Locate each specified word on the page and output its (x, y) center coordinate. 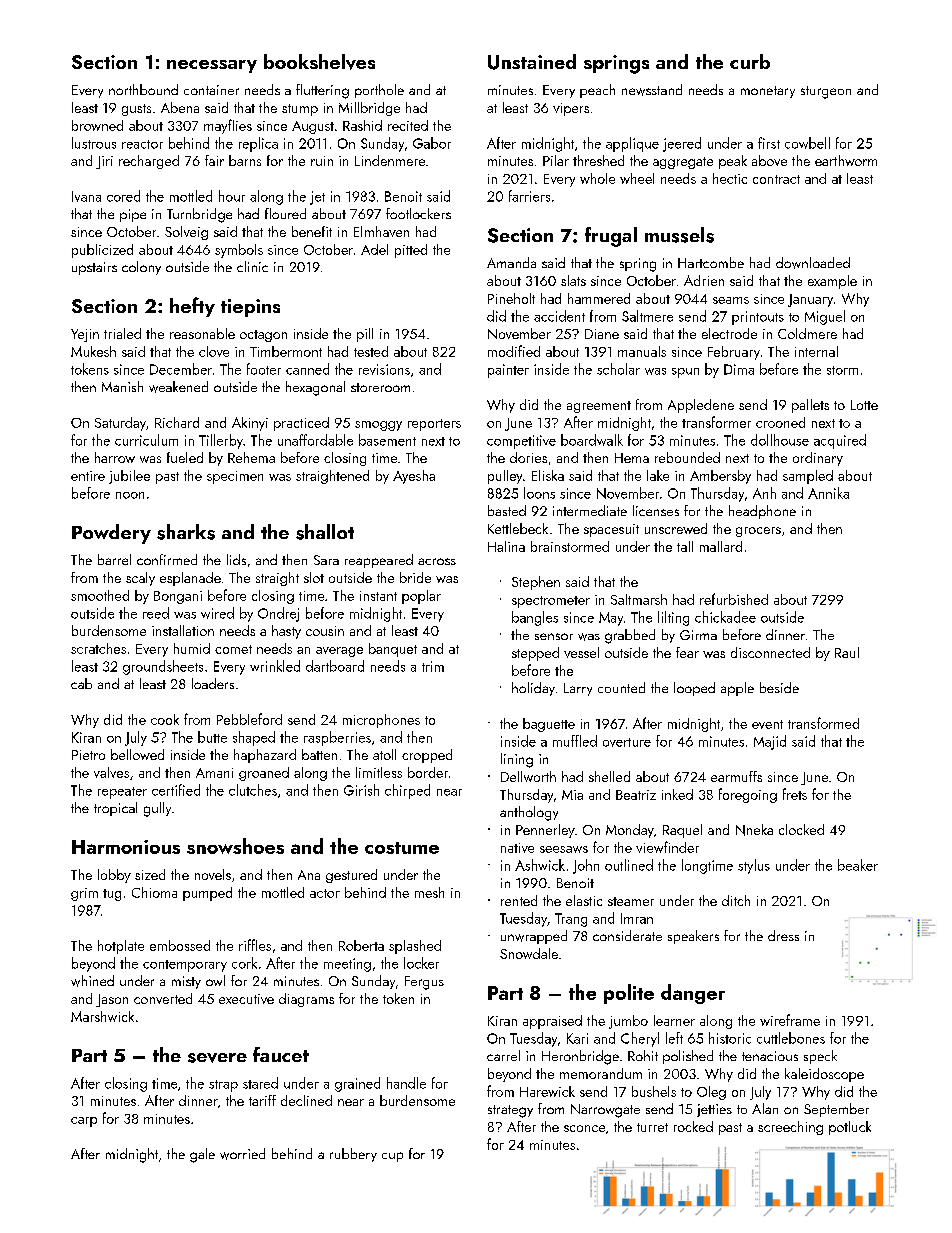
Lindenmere (390, 160)
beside (779, 687)
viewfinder (667, 847)
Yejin (85, 335)
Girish (361, 790)
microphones (381, 721)
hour (232, 196)
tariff (262, 1100)
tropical (115, 809)
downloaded (813, 263)
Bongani (178, 597)
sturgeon (826, 92)
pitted (411, 251)
